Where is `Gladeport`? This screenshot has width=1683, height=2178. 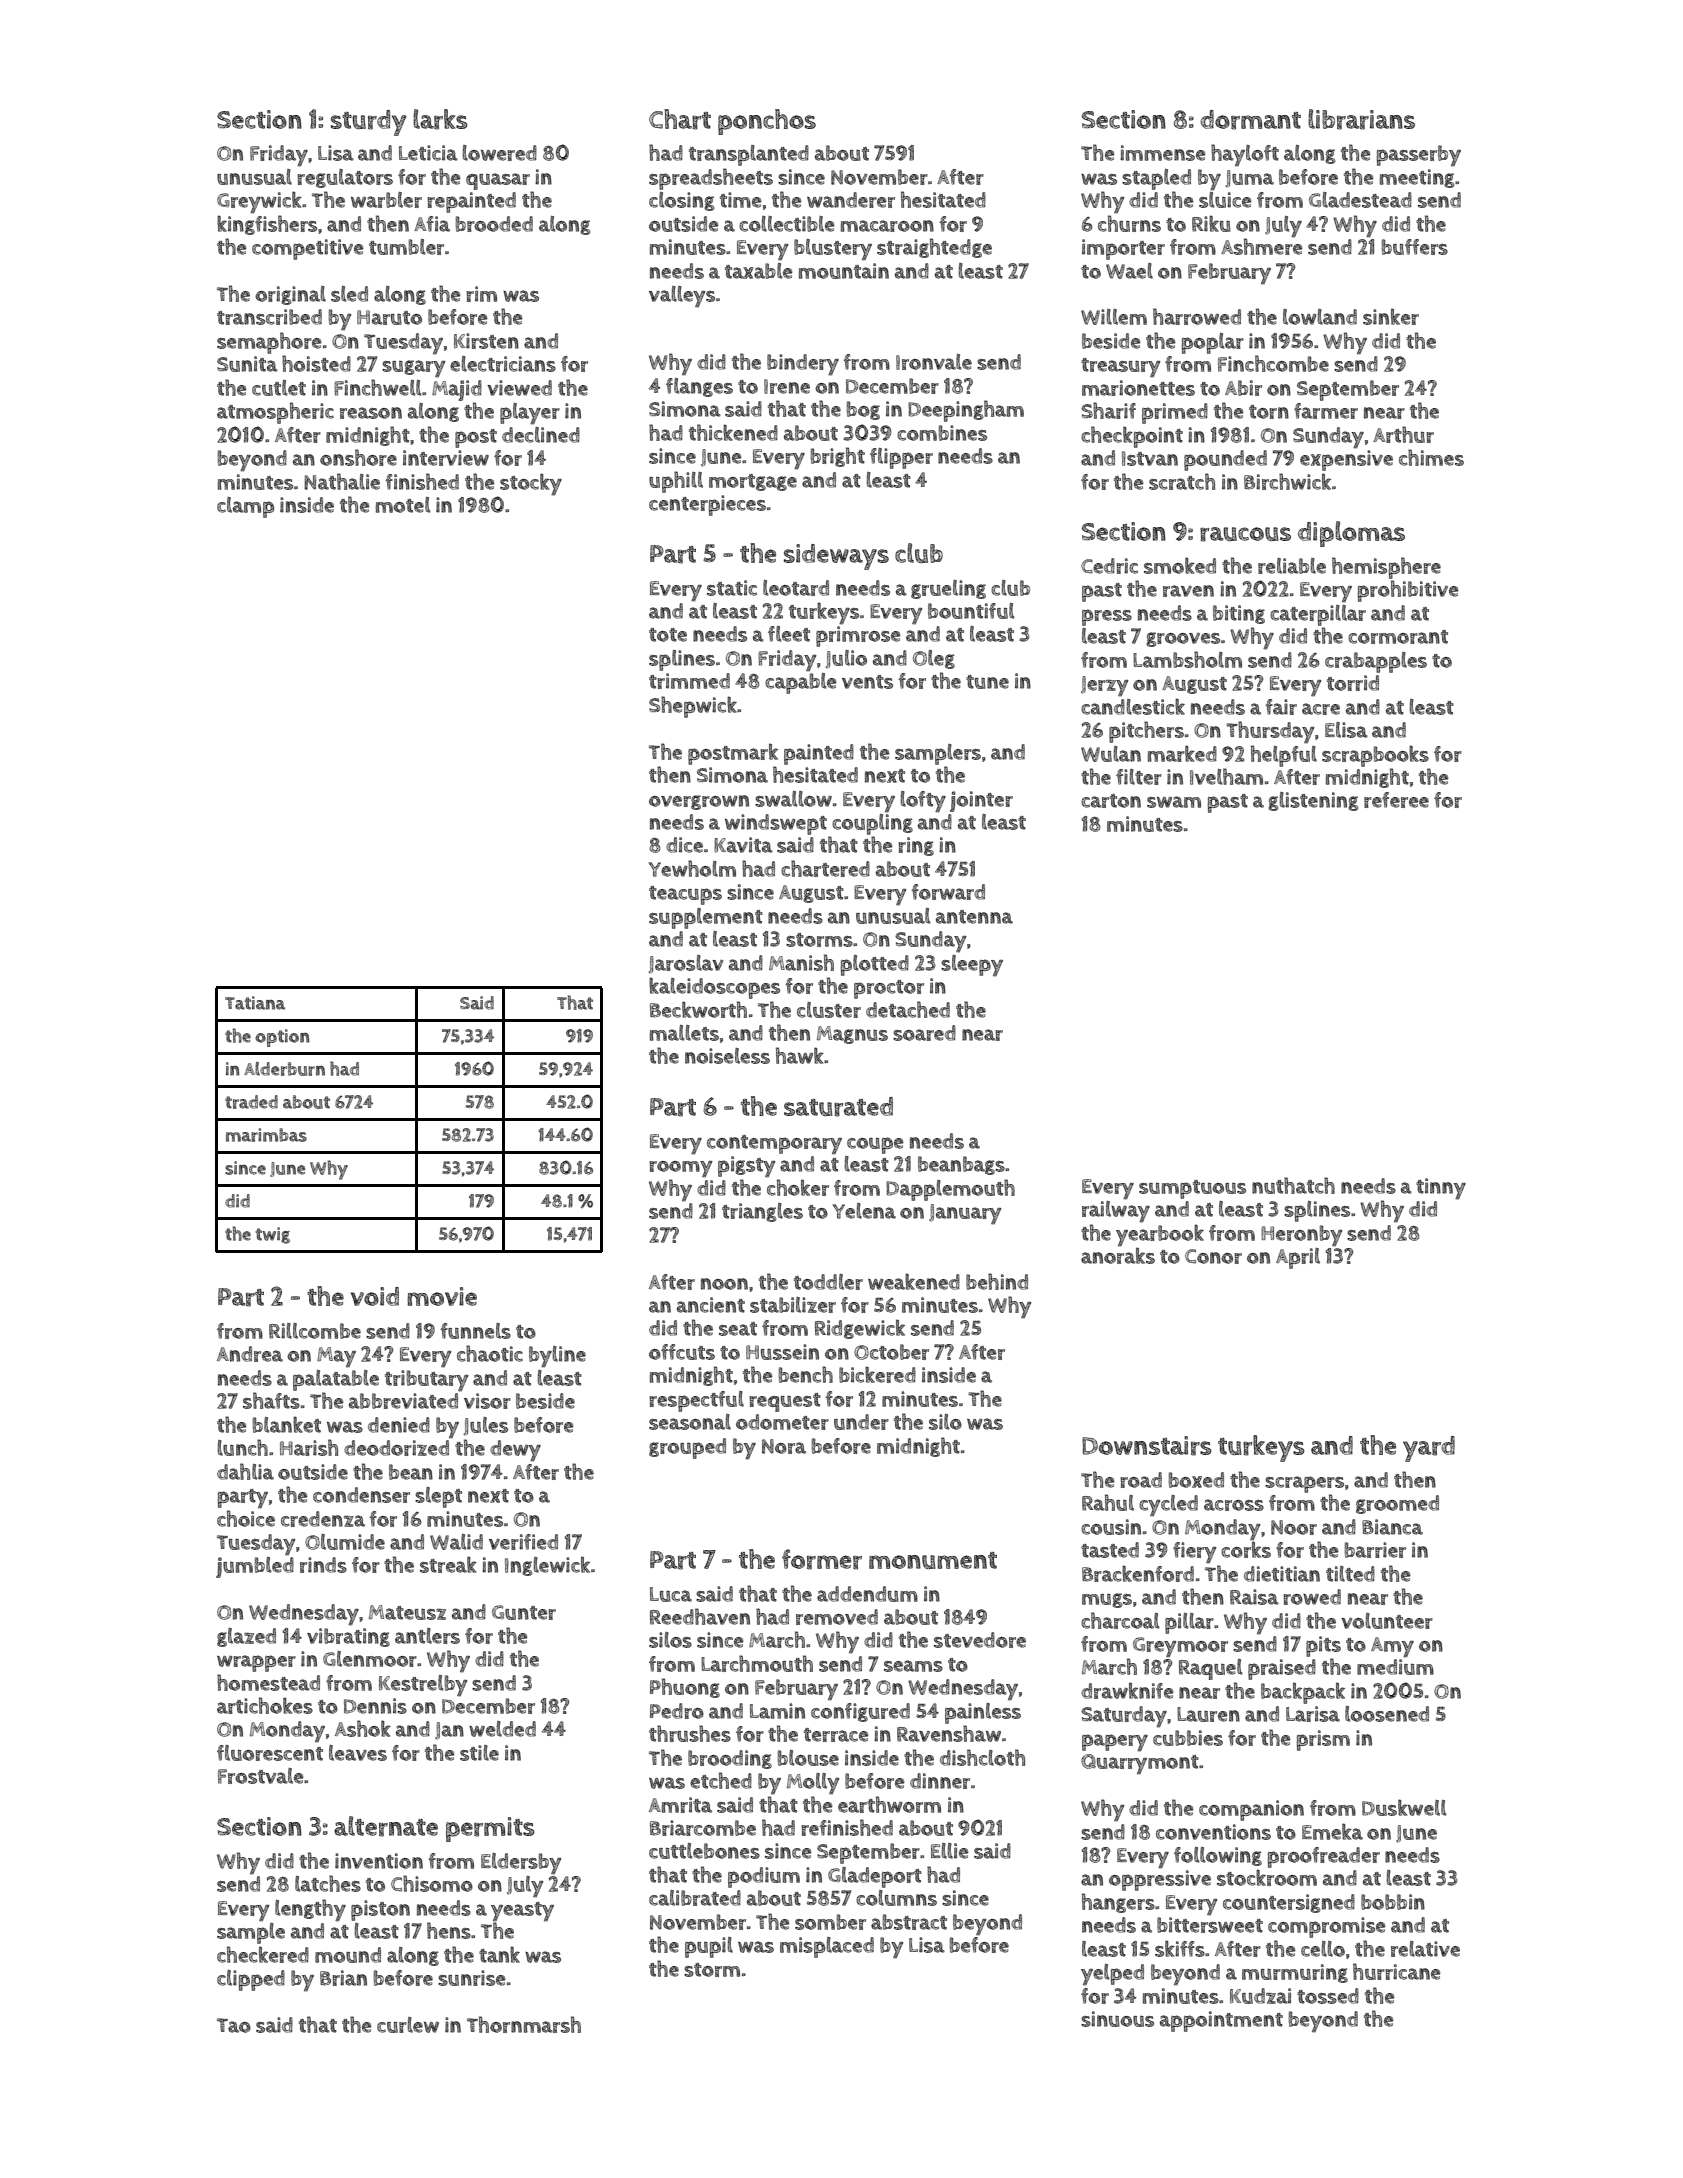
Gladeport is located at coordinates (875, 1877).
